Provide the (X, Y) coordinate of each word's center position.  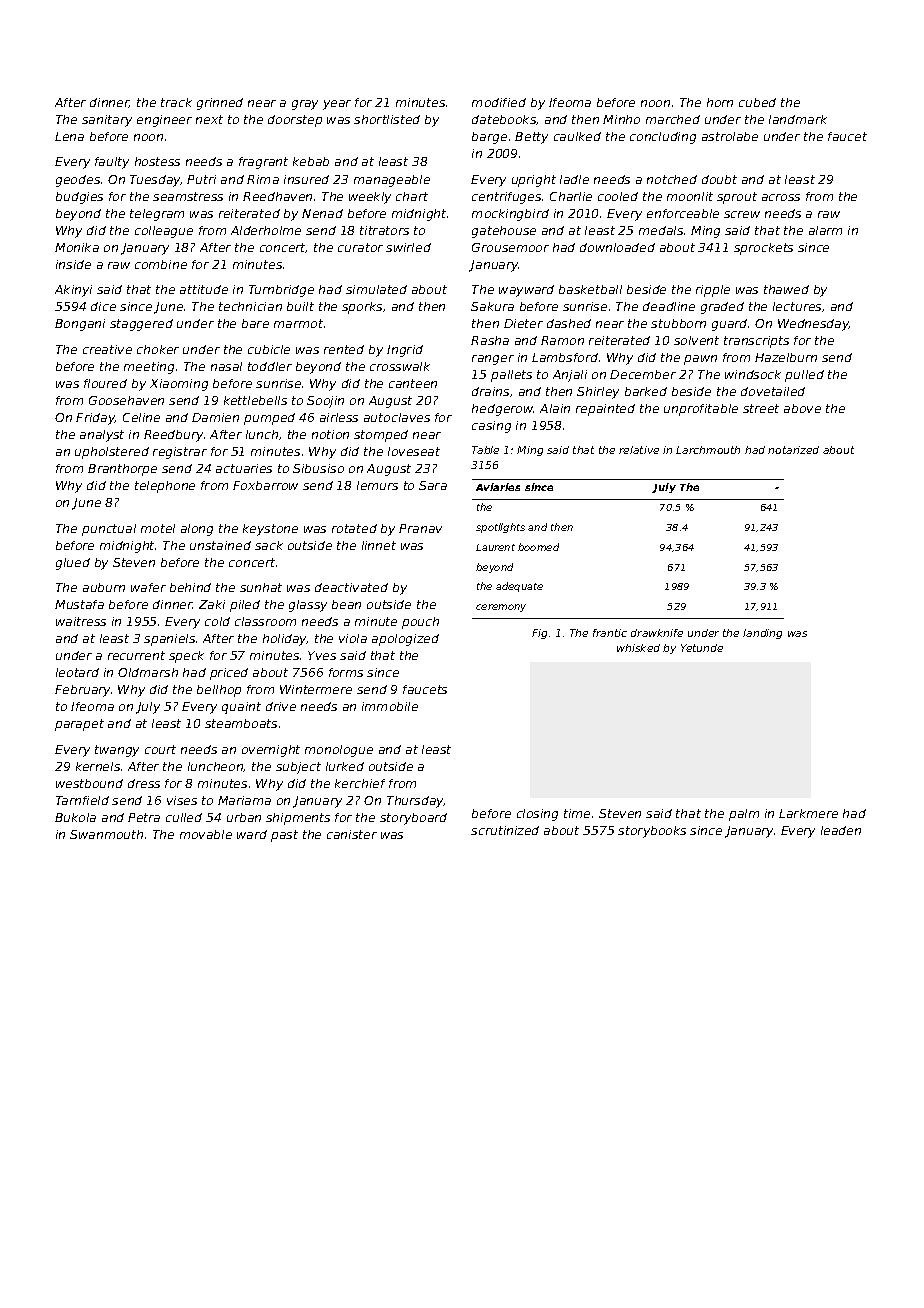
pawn (700, 360)
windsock (753, 374)
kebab (311, 161)
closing (537, 815)
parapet (79, 725)
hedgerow (503, 410)
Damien (215, 417)
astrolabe (730, 136)
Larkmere (808, 813)
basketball (590, 289)
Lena (69, 136)
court (160, 749)
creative (107, 349)
